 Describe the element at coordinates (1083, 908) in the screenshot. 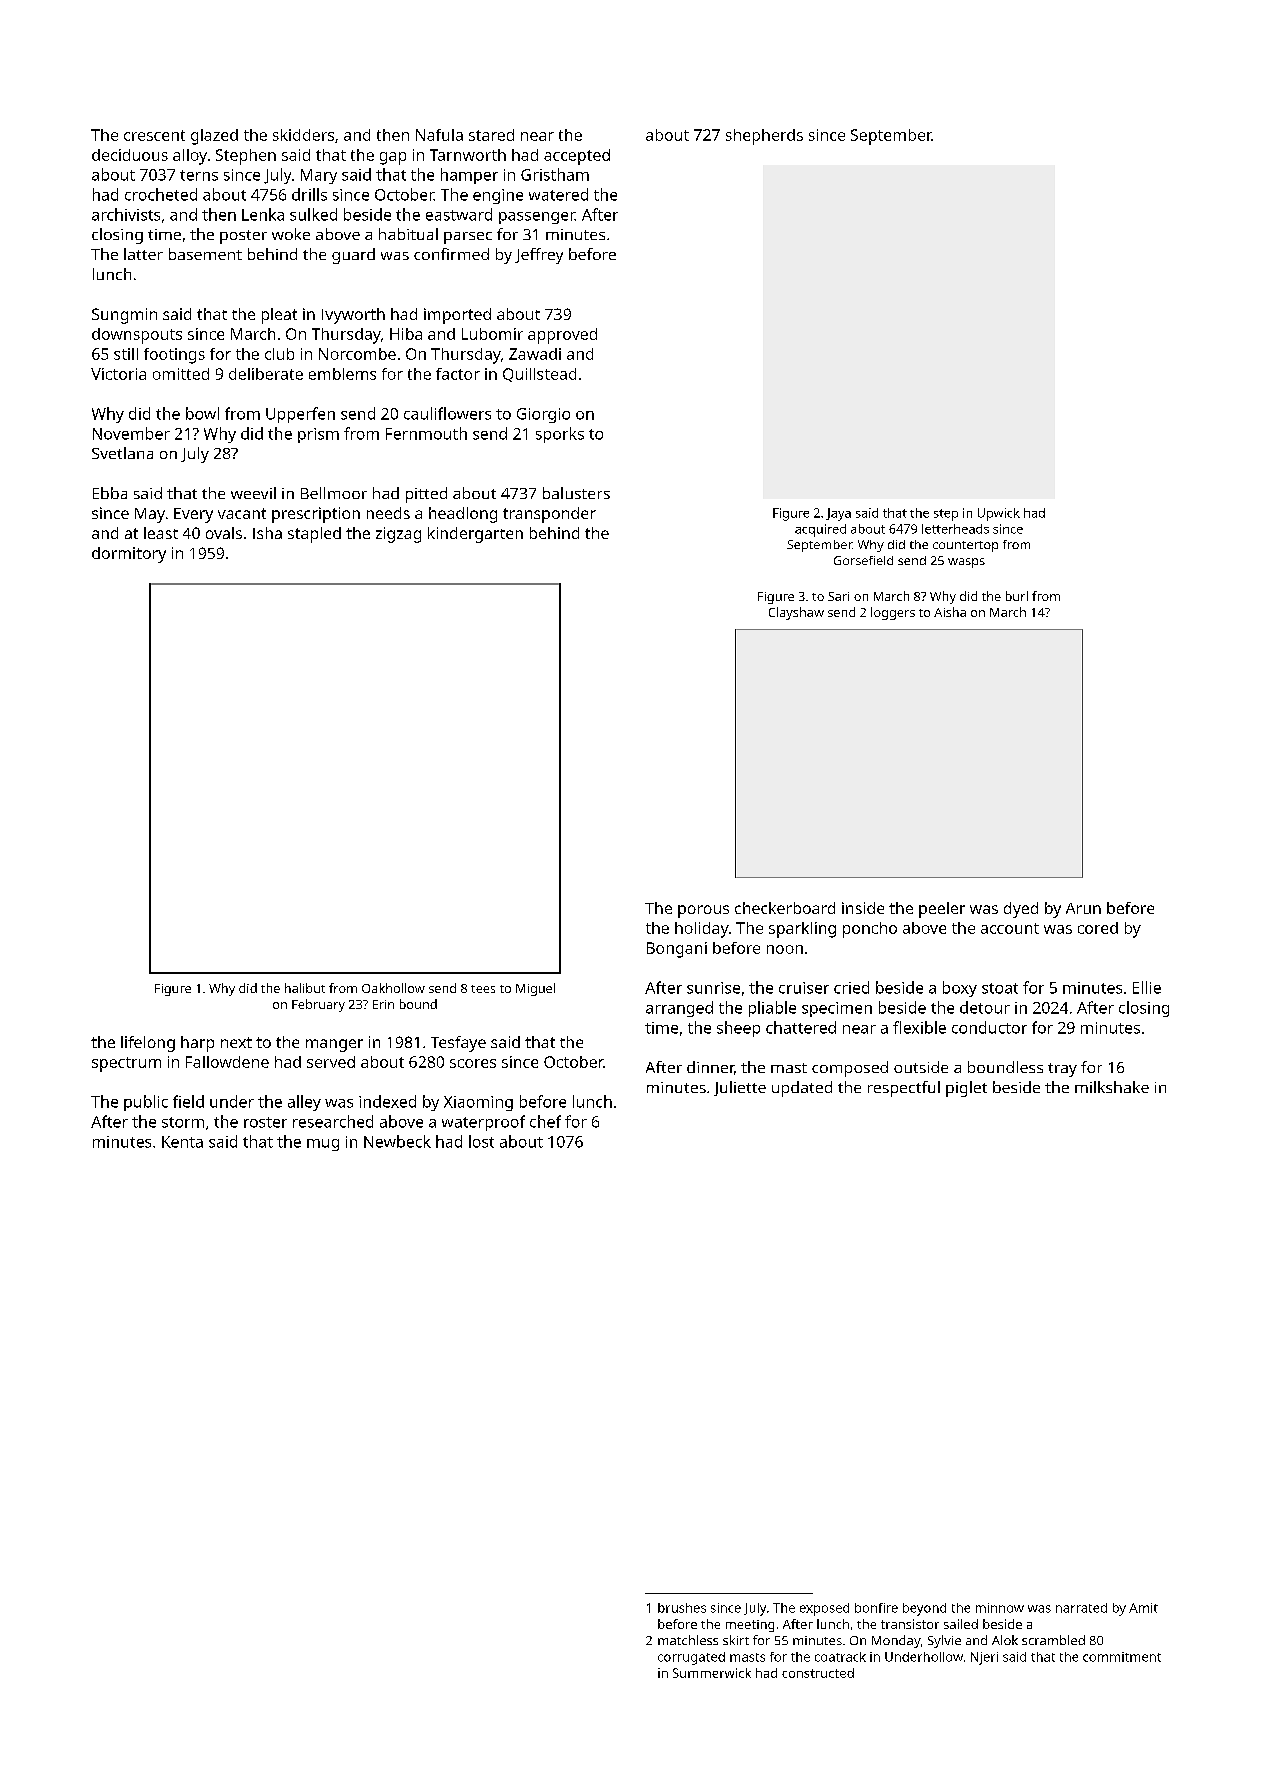

I see `Arun` at that location.
